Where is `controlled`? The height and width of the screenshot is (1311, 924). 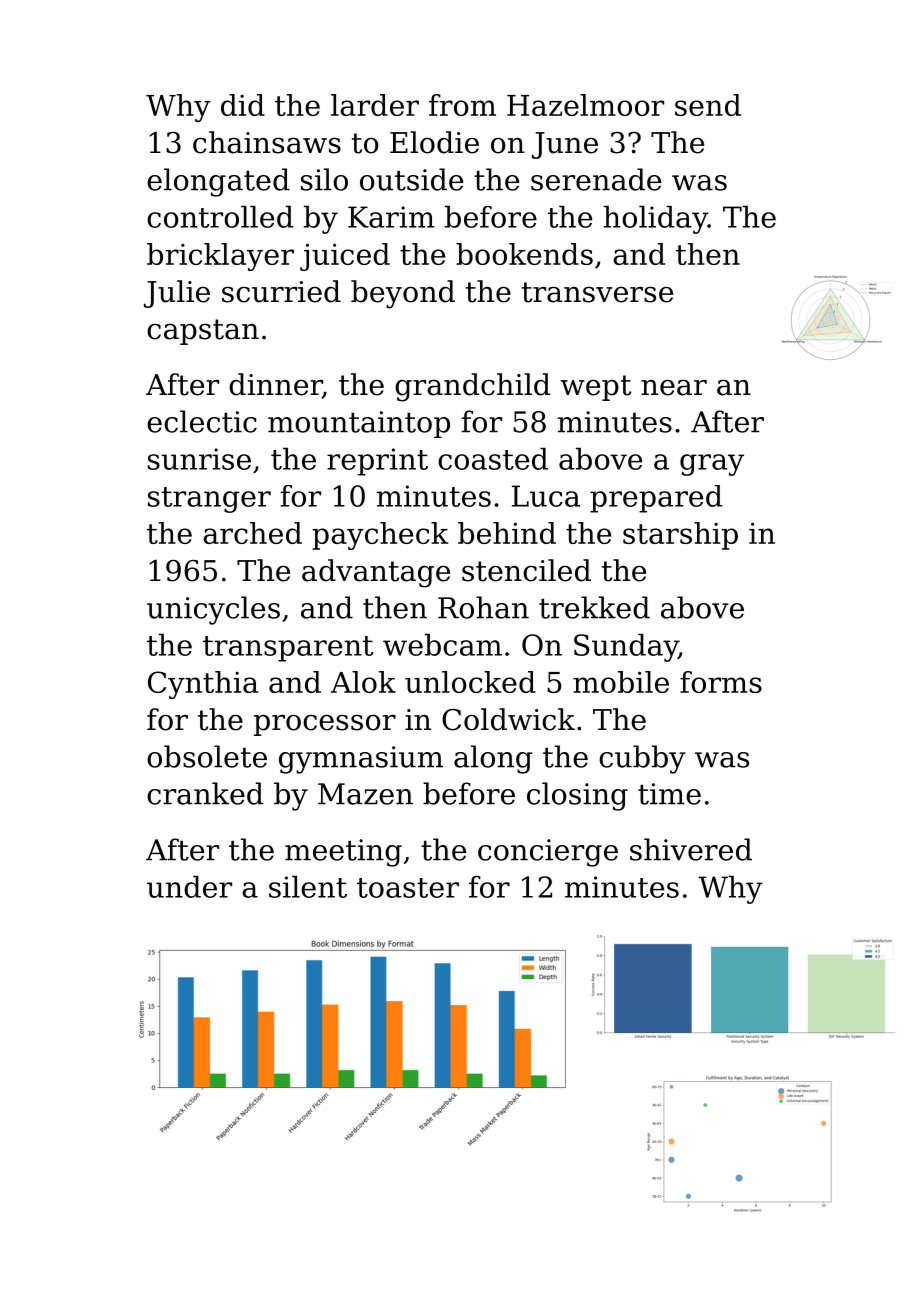 controlled is located at coordinates (220, 216).
